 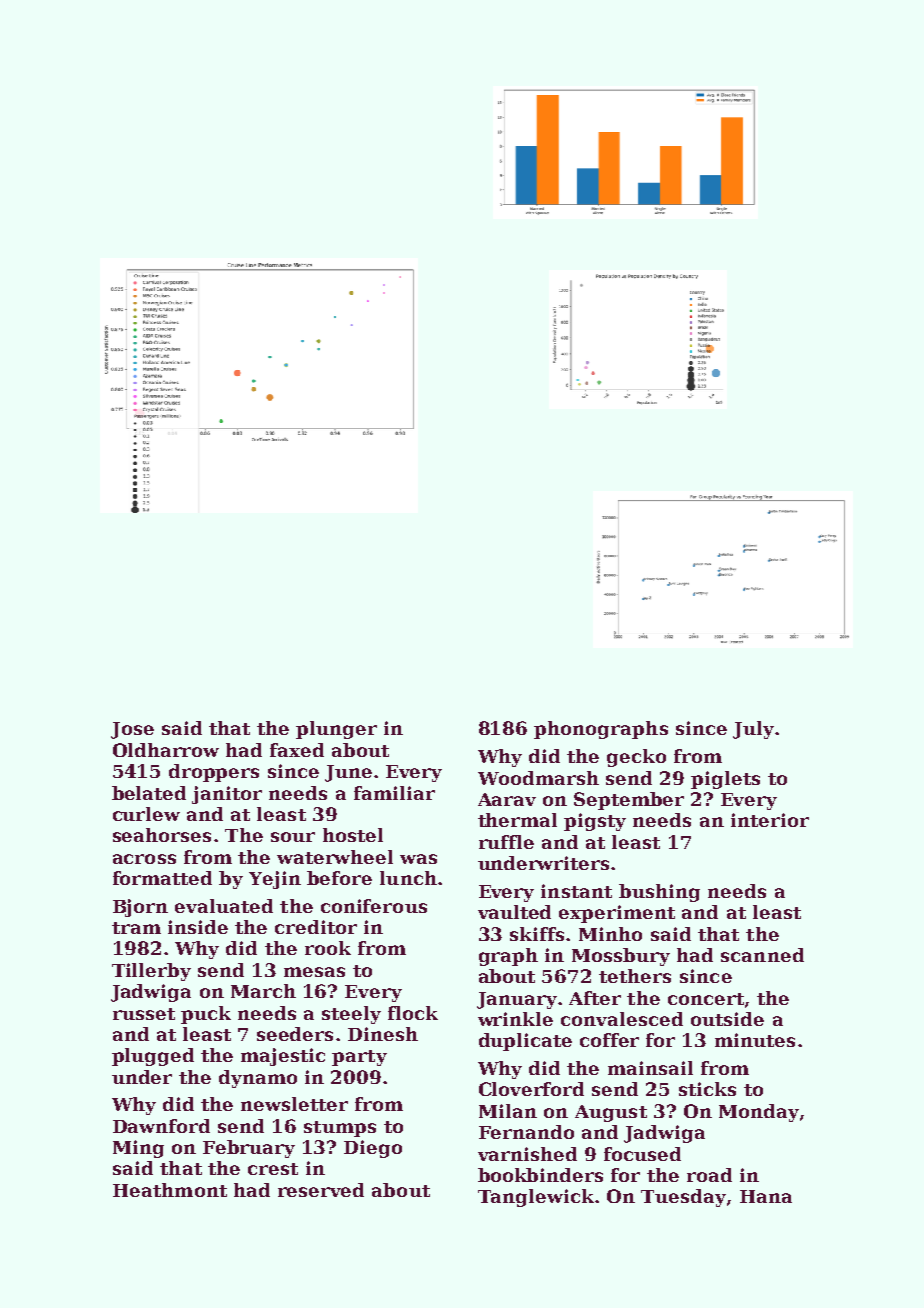 What do you see at coordinates (538, 778) in the screenshot?
I see `Woodmarsh` at bounding box center [538, 778].
